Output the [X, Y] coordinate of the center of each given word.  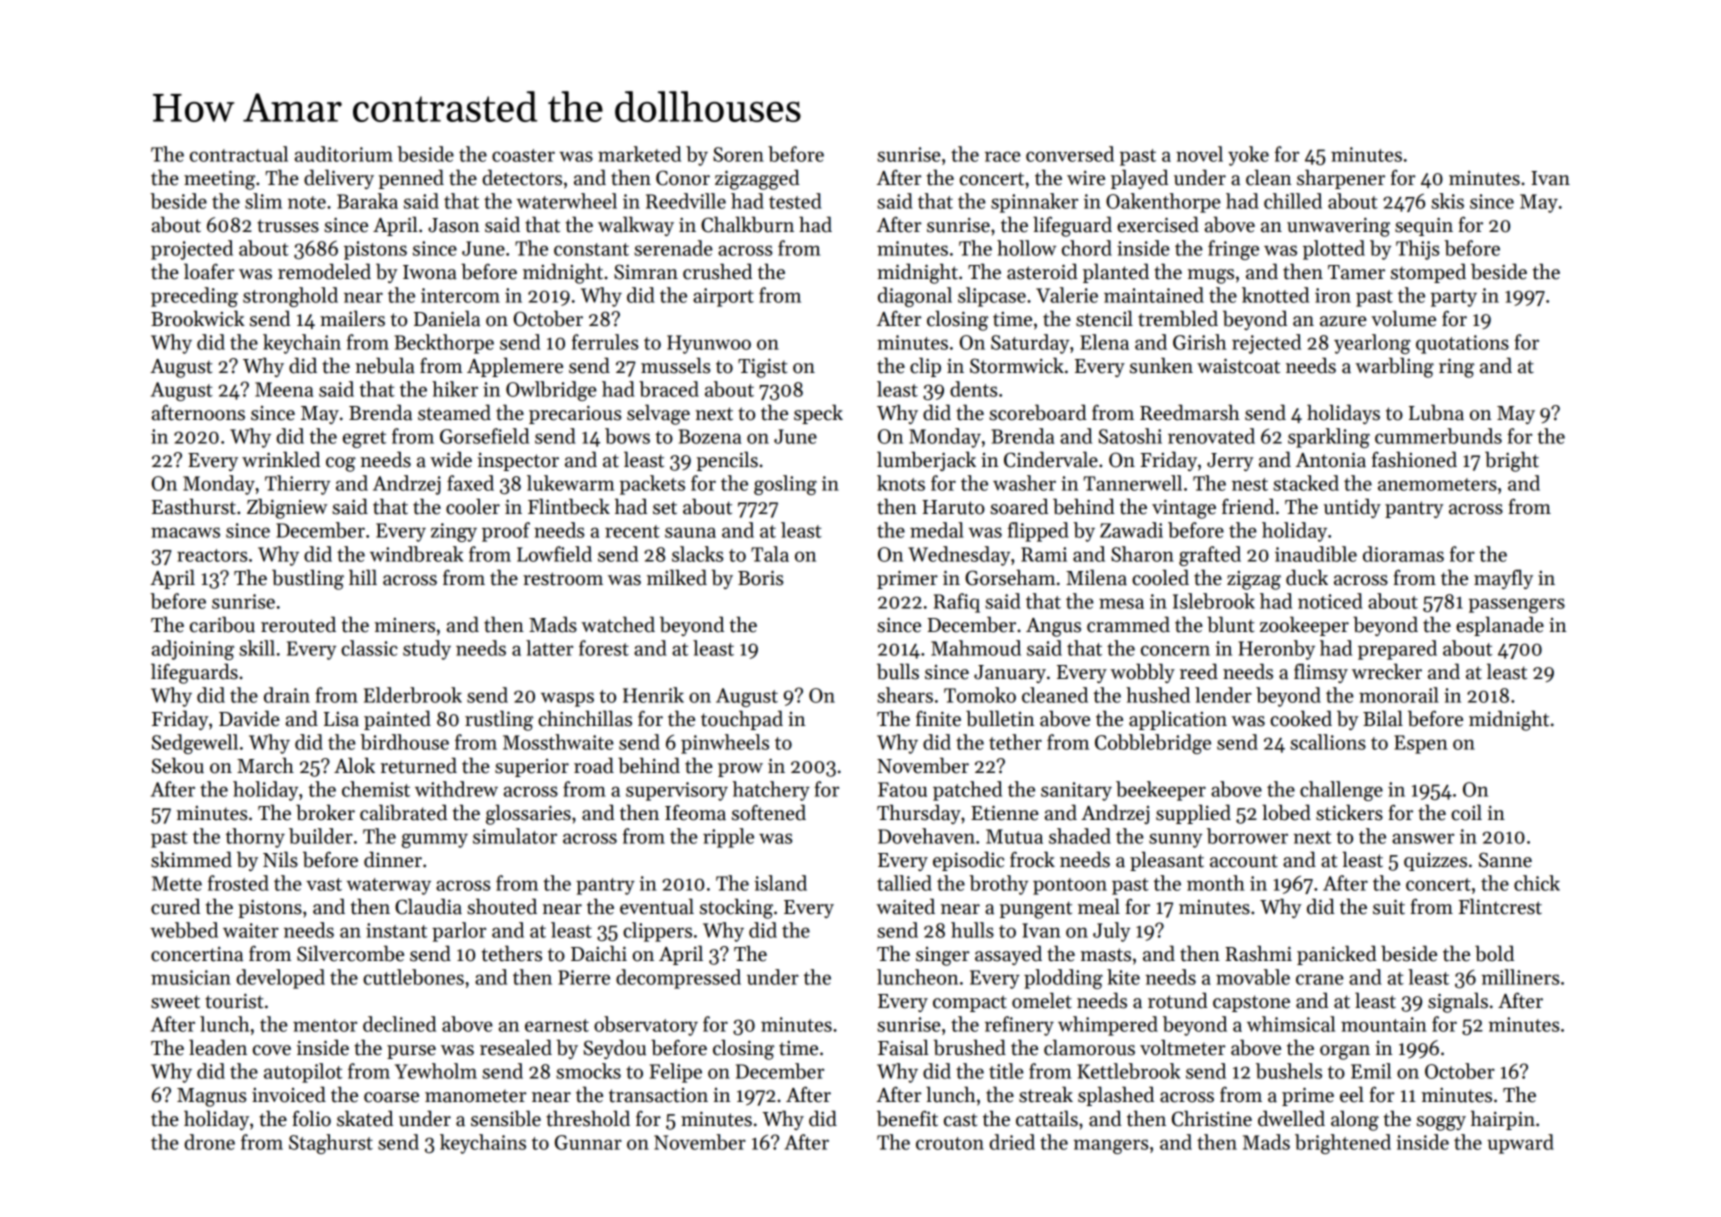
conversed [1070, 154]
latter [549, 648]
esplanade [1500, 626]
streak [1046, 1094]
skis [1447, 201]
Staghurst [331, 1144]
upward [1520, 1144]
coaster [523, 155]
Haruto [953, 507]
